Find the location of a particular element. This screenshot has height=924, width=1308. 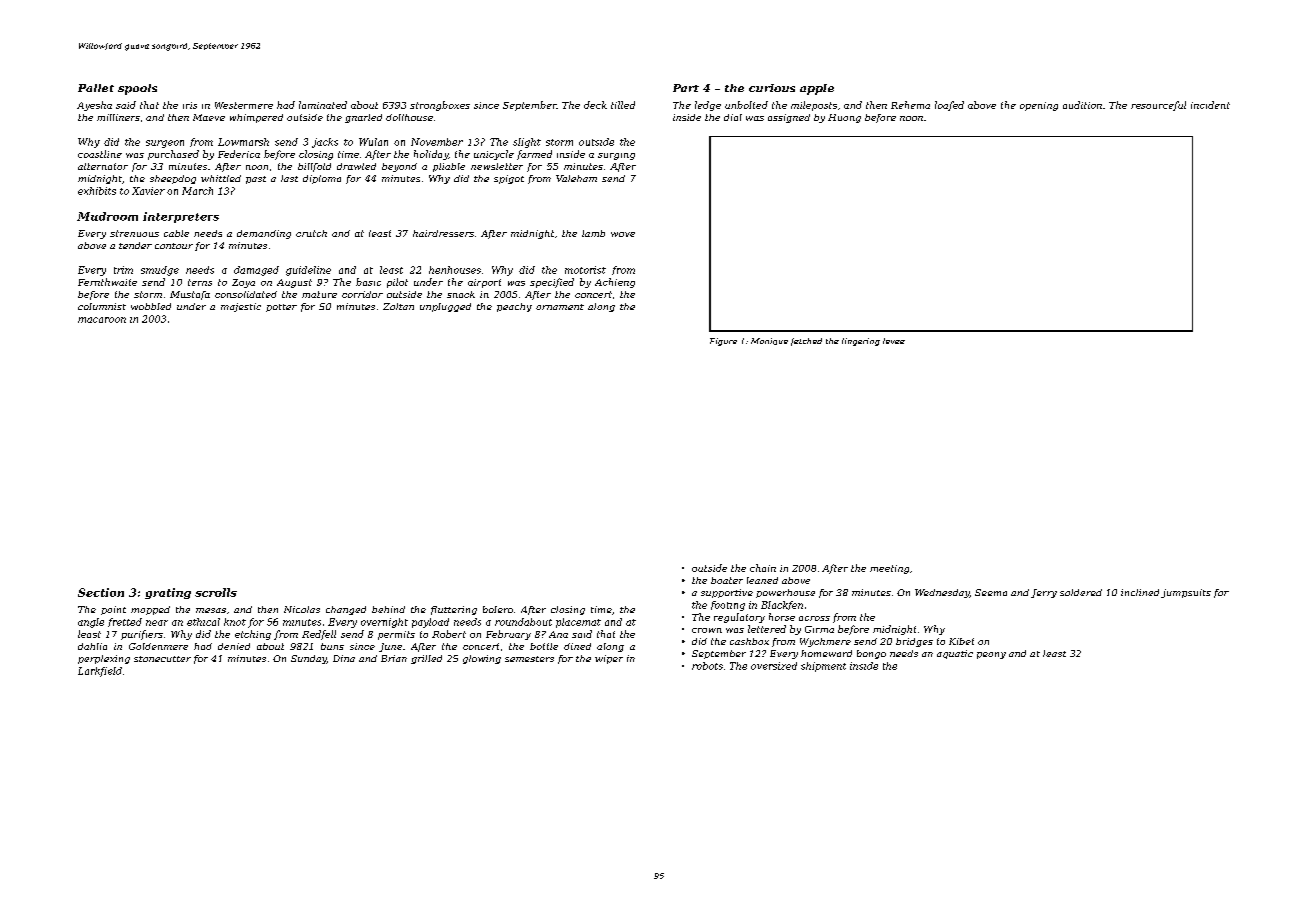

levee is located at coordinates (894, 341).
